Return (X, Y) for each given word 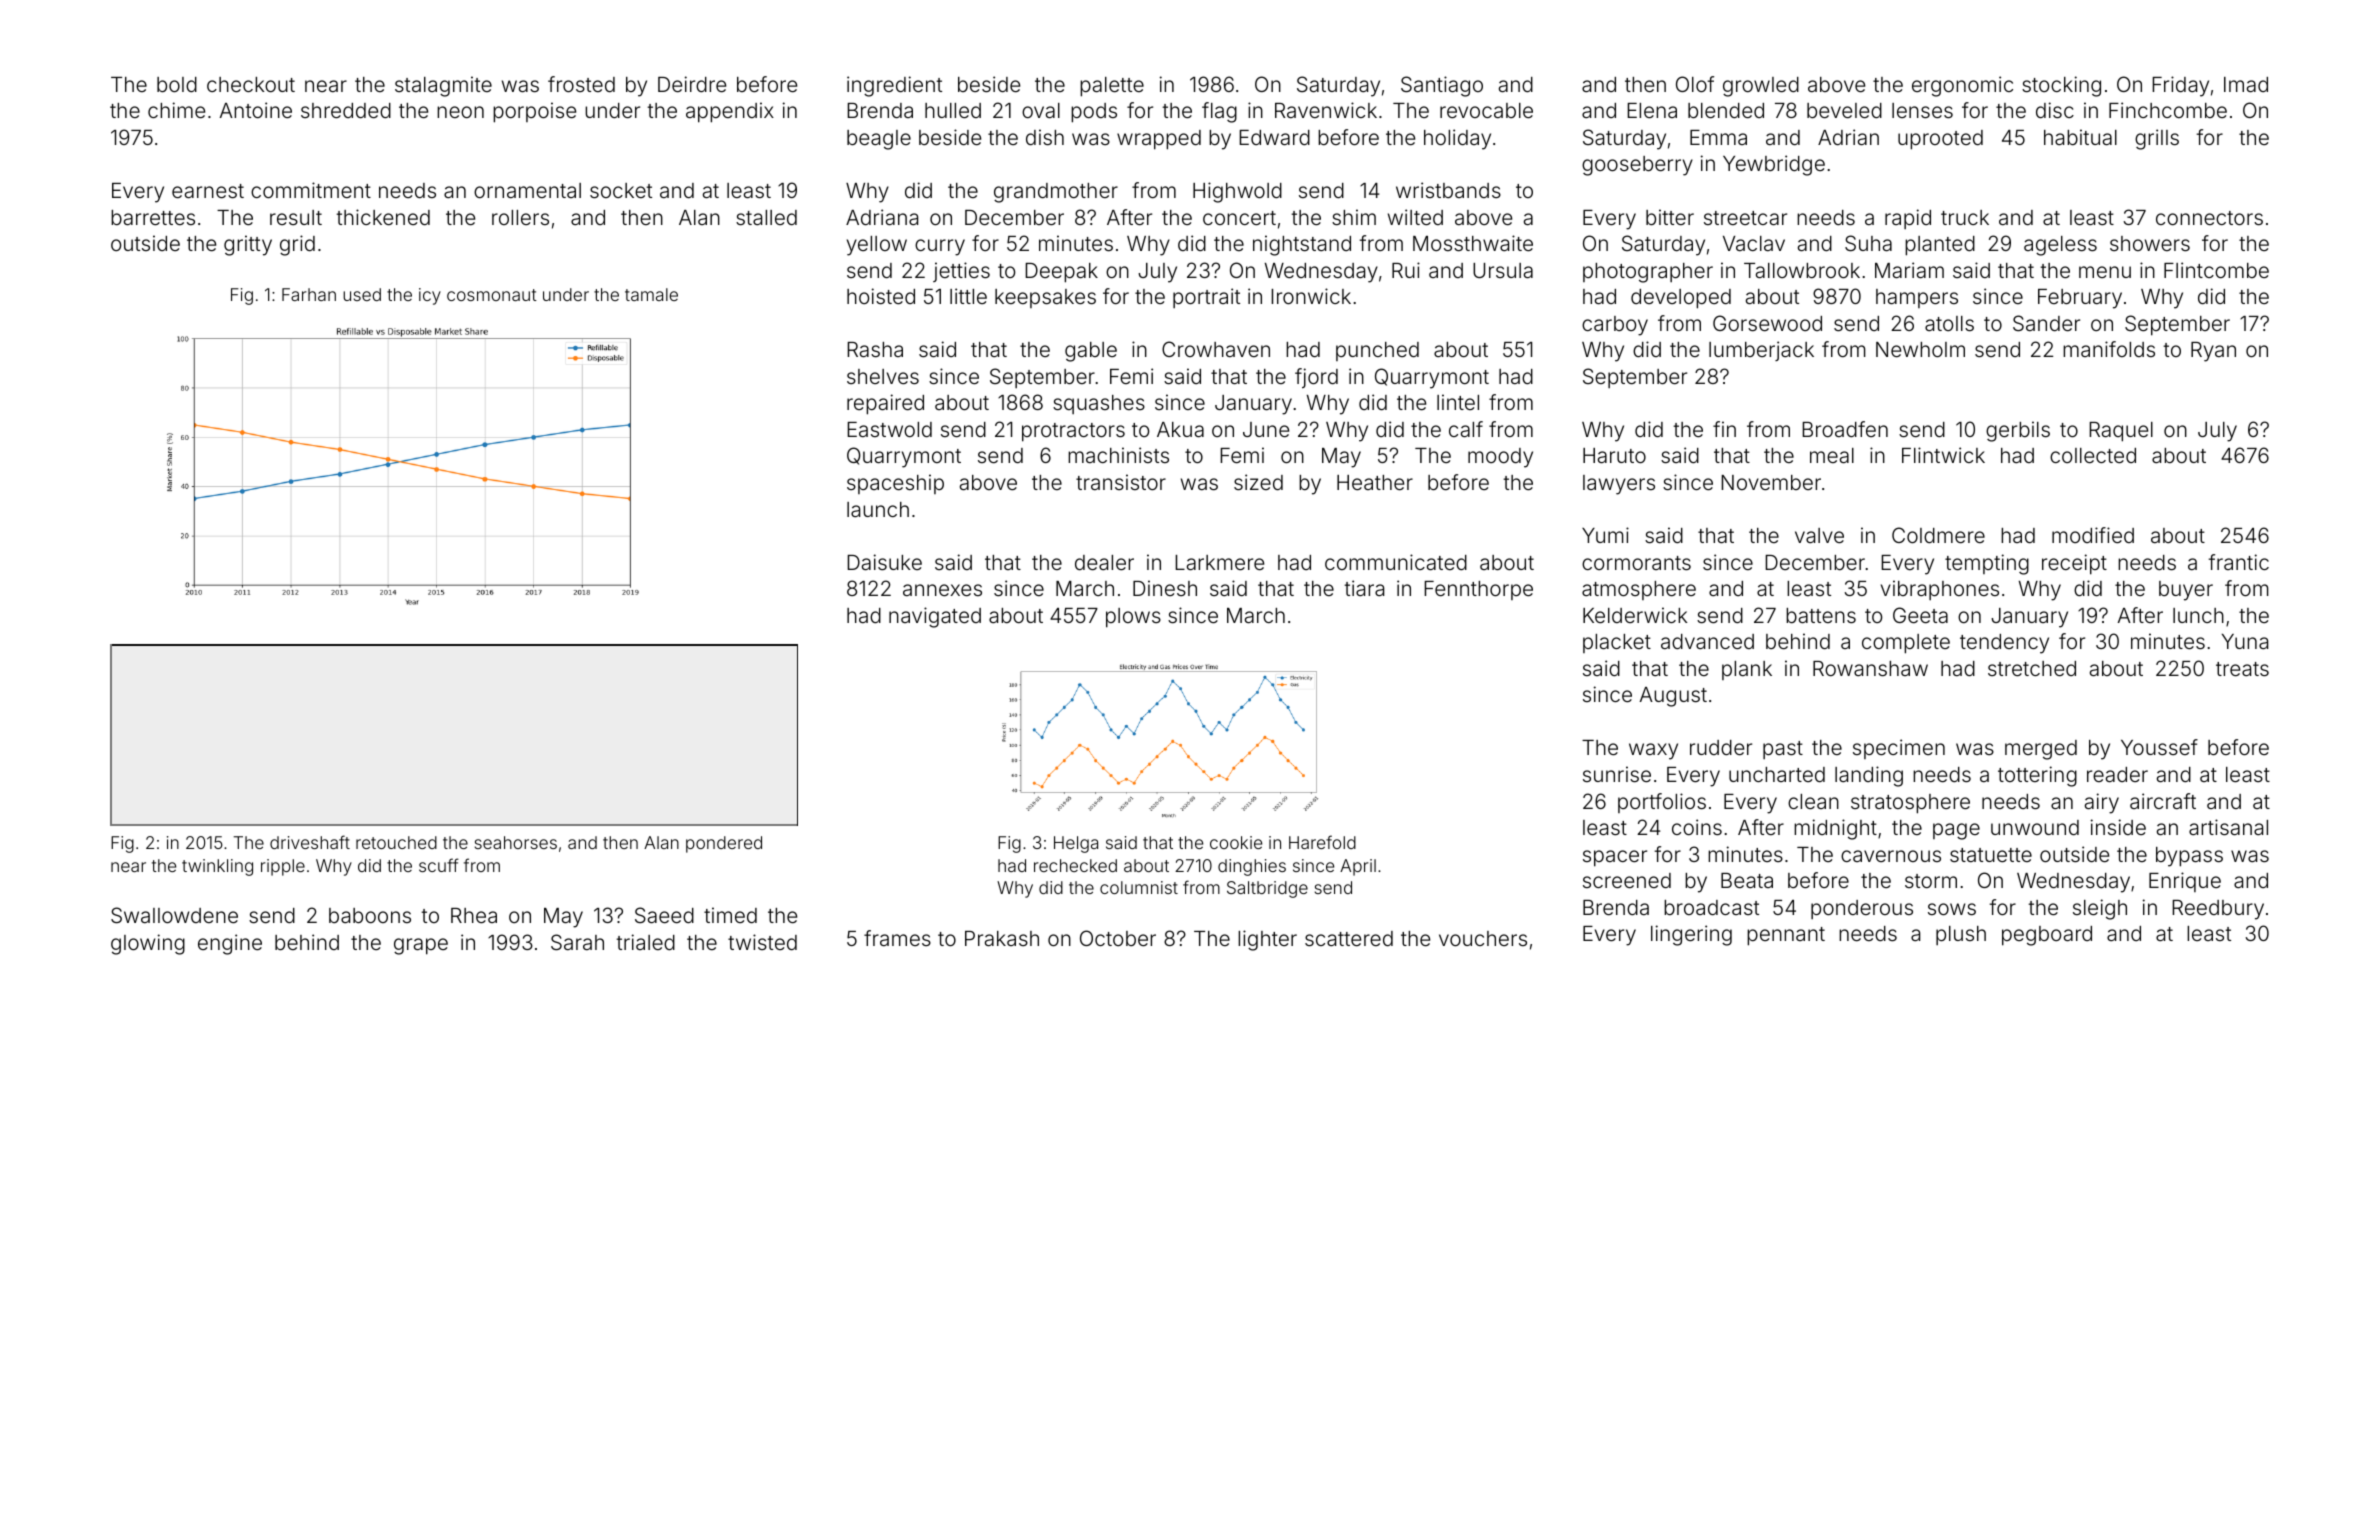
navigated (935, 617)
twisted (762, 942)
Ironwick (1311, 296)
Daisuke (884, 562)
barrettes (153, 217)
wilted (1415, 217)
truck (1965, 217)
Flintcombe (2216, 270)
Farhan (309, 294)
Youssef (2159, 747)
